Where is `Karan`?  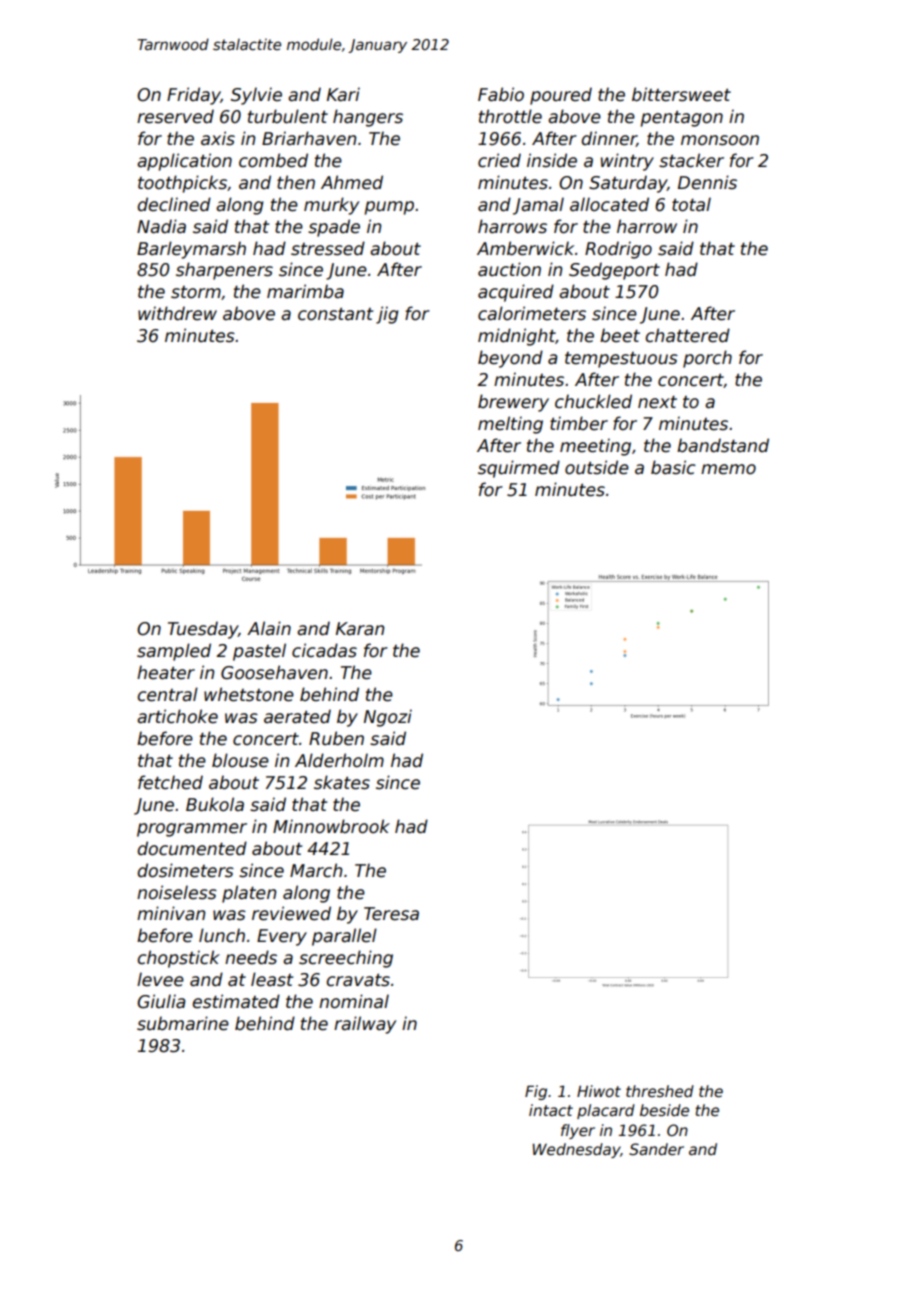
Karan is located at coordinates (360, 629).
